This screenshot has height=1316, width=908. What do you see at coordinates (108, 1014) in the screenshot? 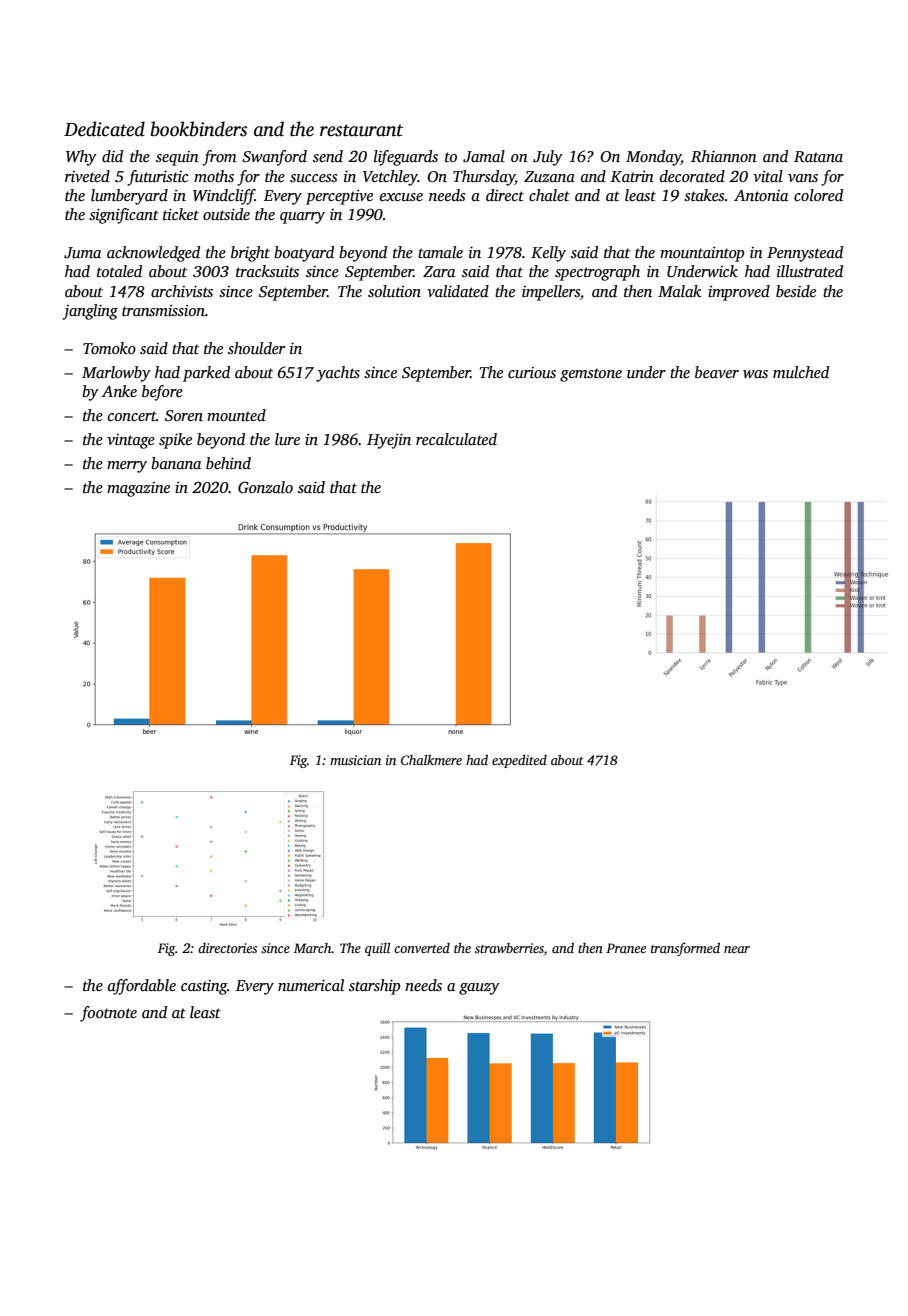
I see `footnote` at bounding box center [108, 1014].
